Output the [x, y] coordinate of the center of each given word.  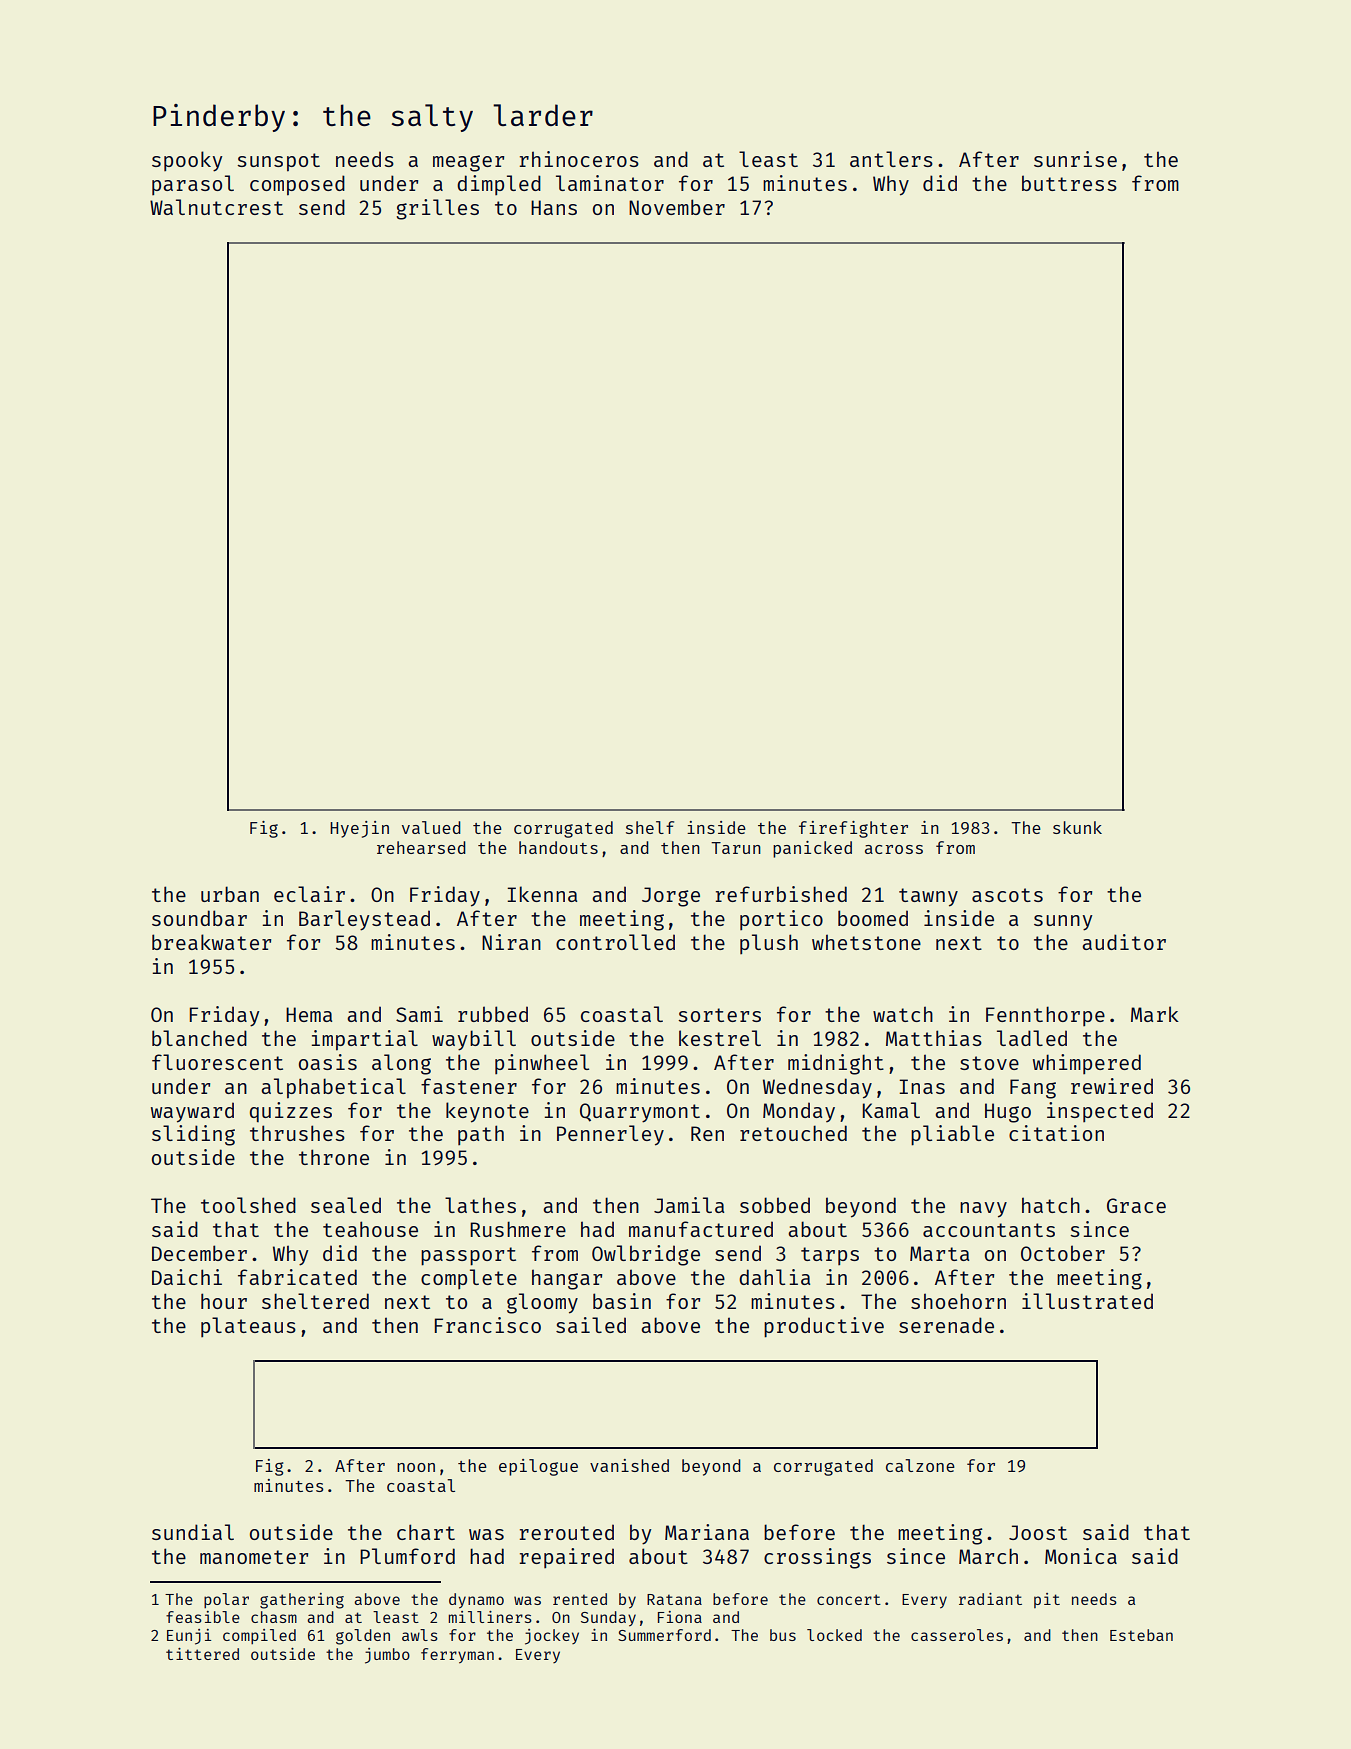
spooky [187, 161]
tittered [202, 1654]
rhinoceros [579, 159]
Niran [511, 942]
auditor [1124, 942]
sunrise [1075, 159]
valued [431, 827]
